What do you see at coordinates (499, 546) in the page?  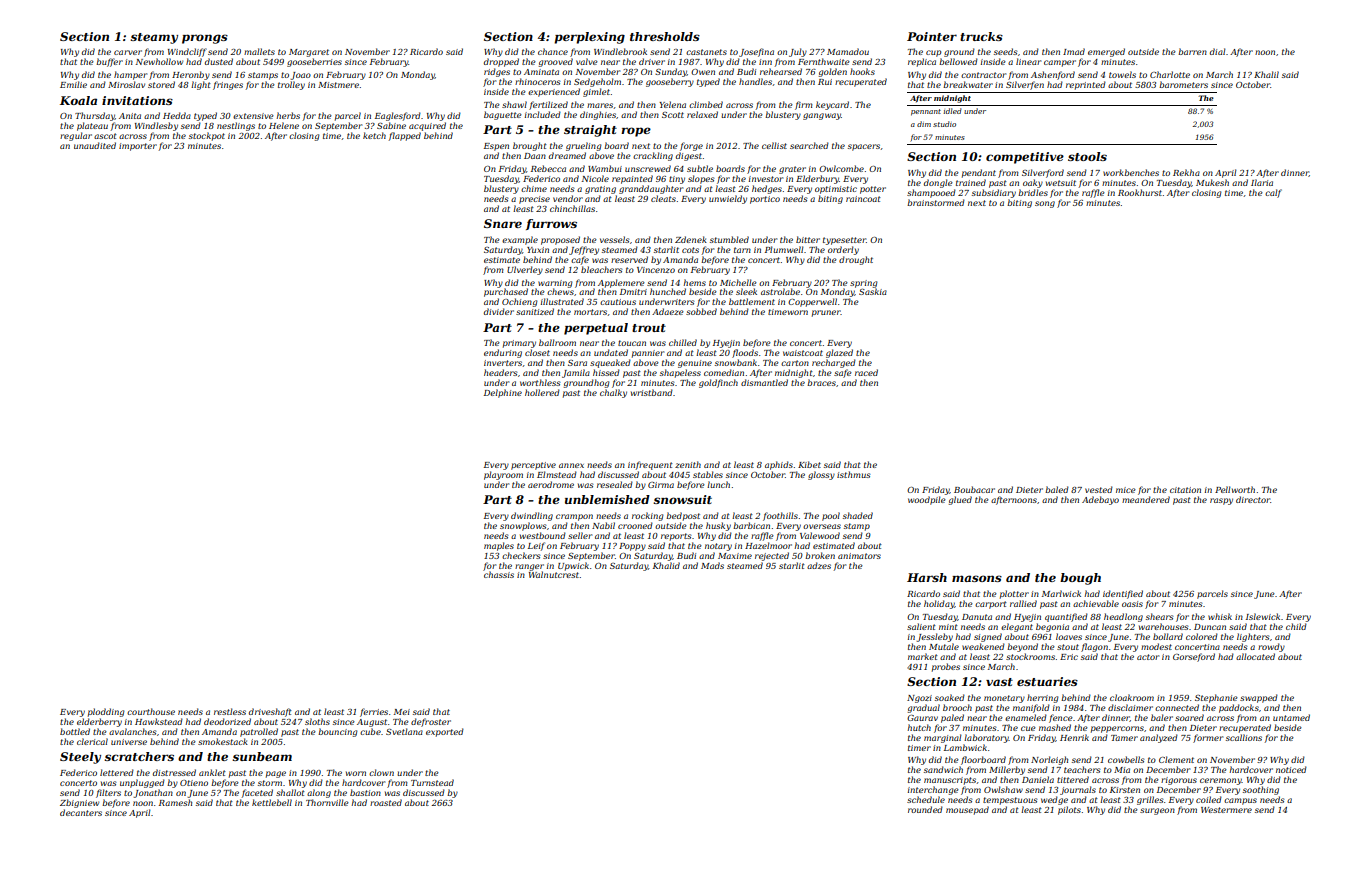 I see `maples` at bounding box center [499, 546].
